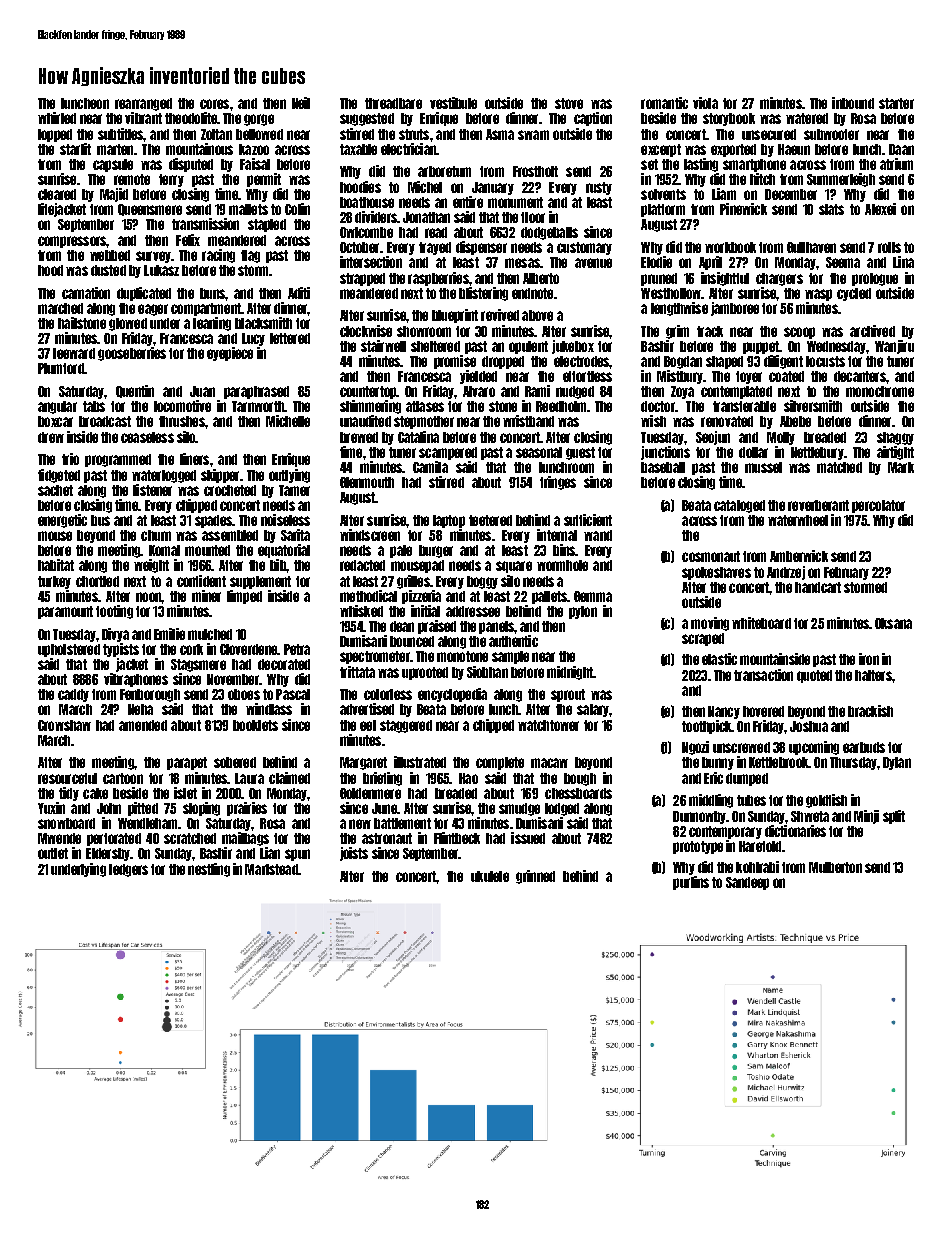  I want to click on sheltered, so click(435, 346).
